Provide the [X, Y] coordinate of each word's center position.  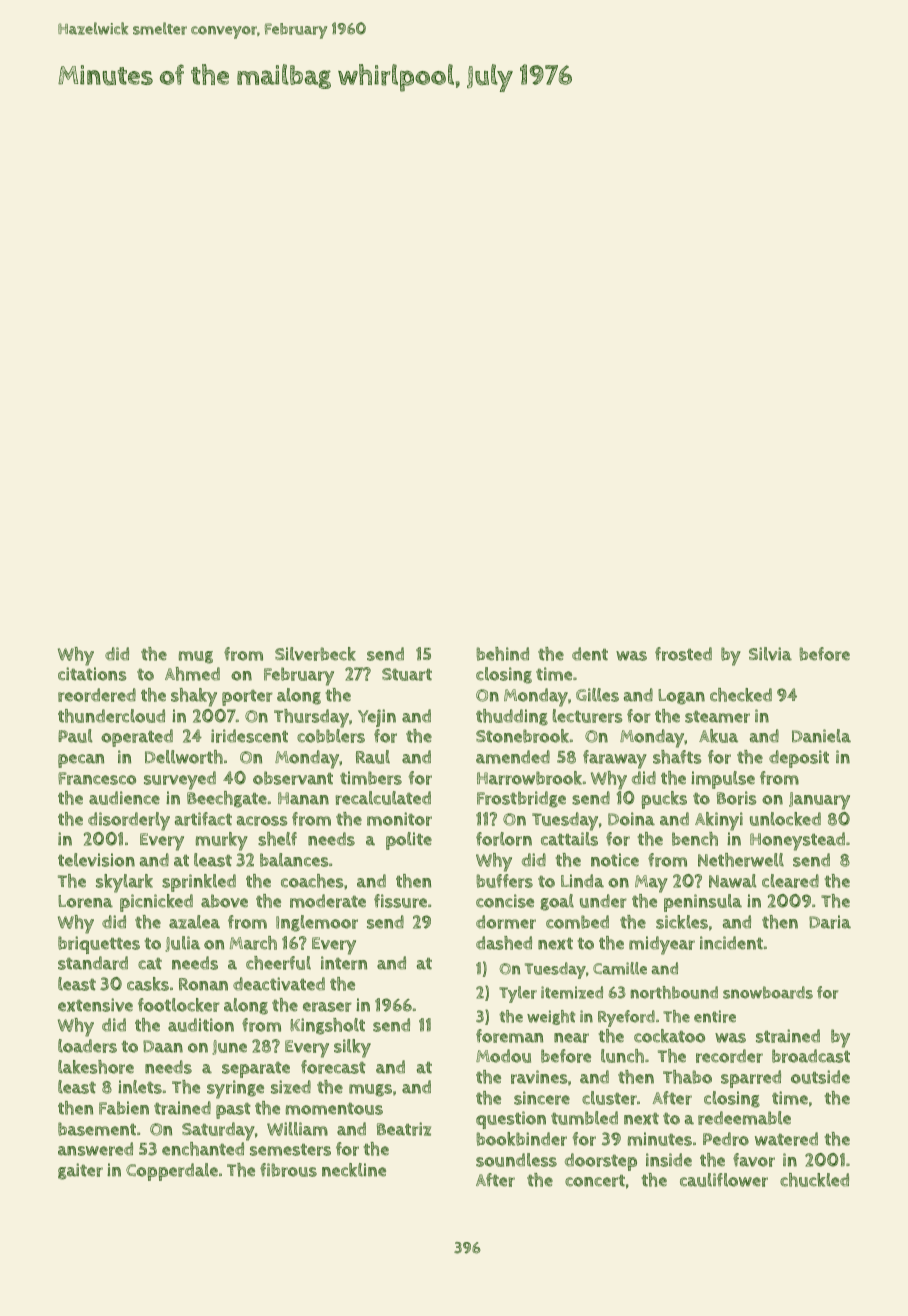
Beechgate [227, 799]
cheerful [278, 963]
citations [92, 674]
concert [595, 1181]
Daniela [821, 736]
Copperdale [172, 1172]
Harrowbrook [529, 778]
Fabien [124, 1108]
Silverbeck [315, 654]
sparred [751, 1079]
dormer [506, 922]
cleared [790, 881]
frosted [683, 654]
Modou [503, 1056]
